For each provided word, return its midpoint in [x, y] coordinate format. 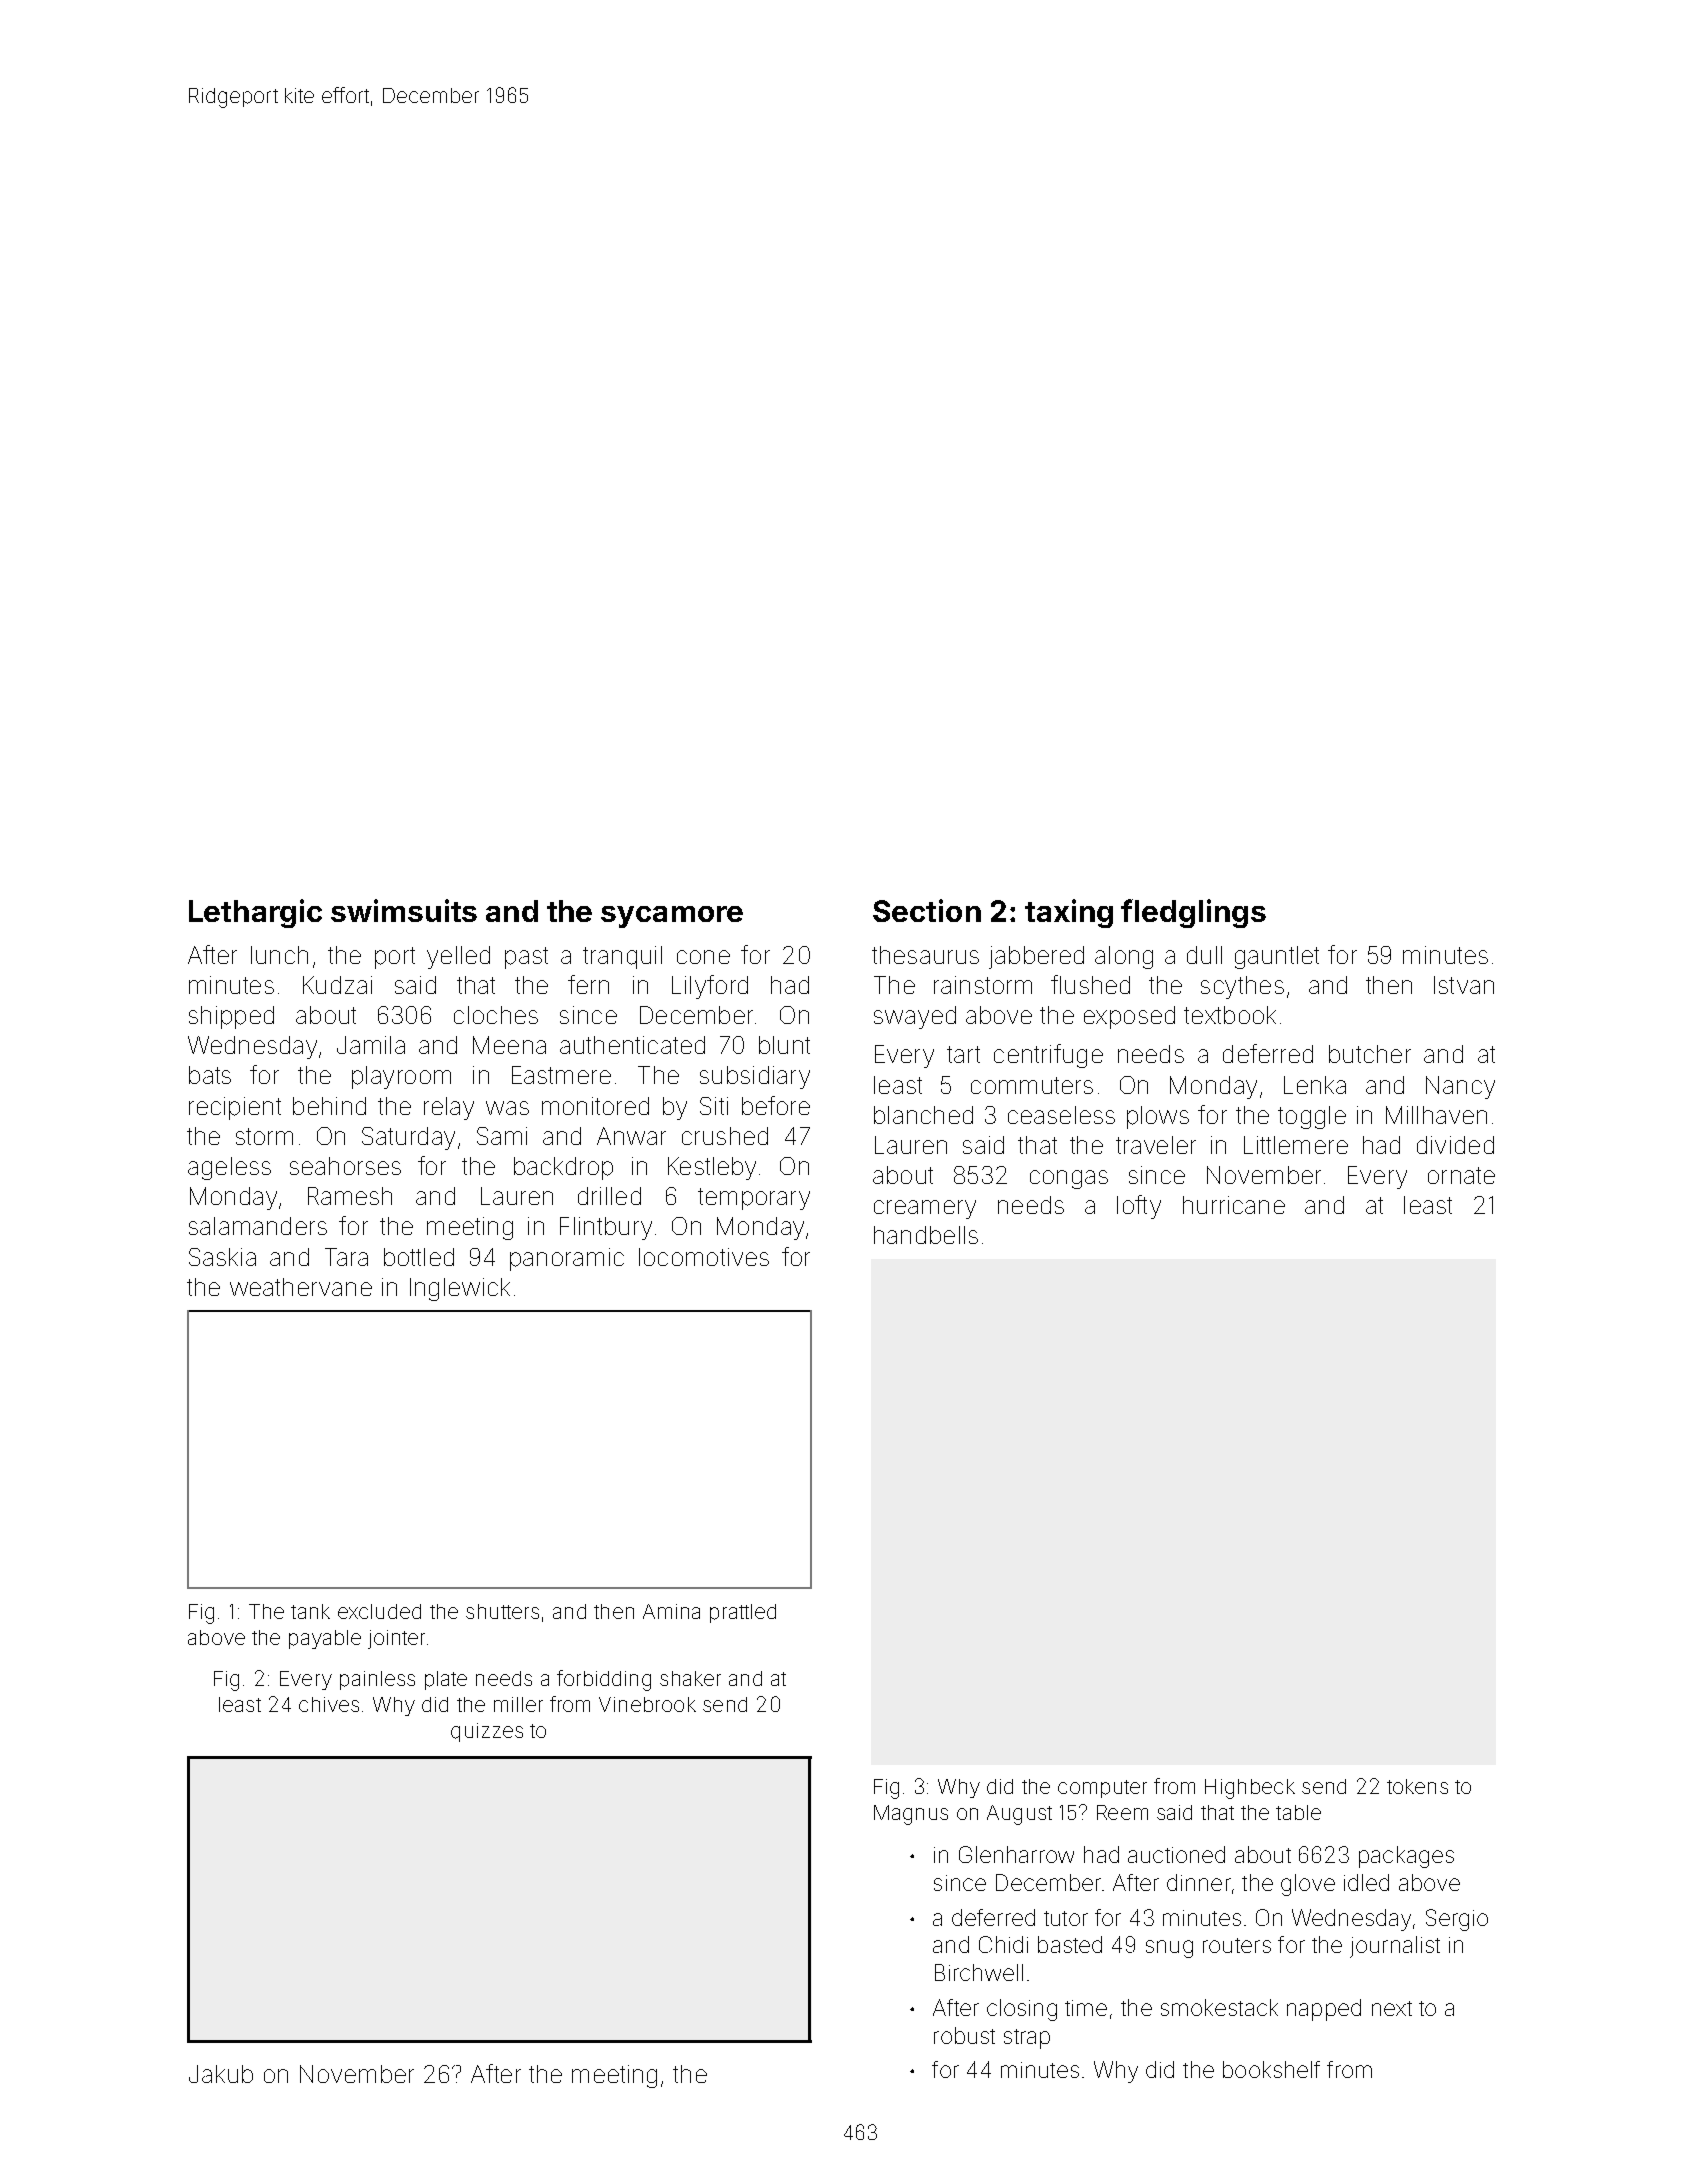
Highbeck [1250, 1789]
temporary [754, 1199]
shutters [502, 1611]
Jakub [221, 2074]
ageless [229, 1168]
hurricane [1234, 1205]
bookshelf [1271, 2069]
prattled [743, 1613]
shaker [690, 1678]
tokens [1417, 1786]
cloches [496, 1015]
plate [446, 1680]
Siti [714, 1106]
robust [964, 2035]
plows [1158, 1117]
